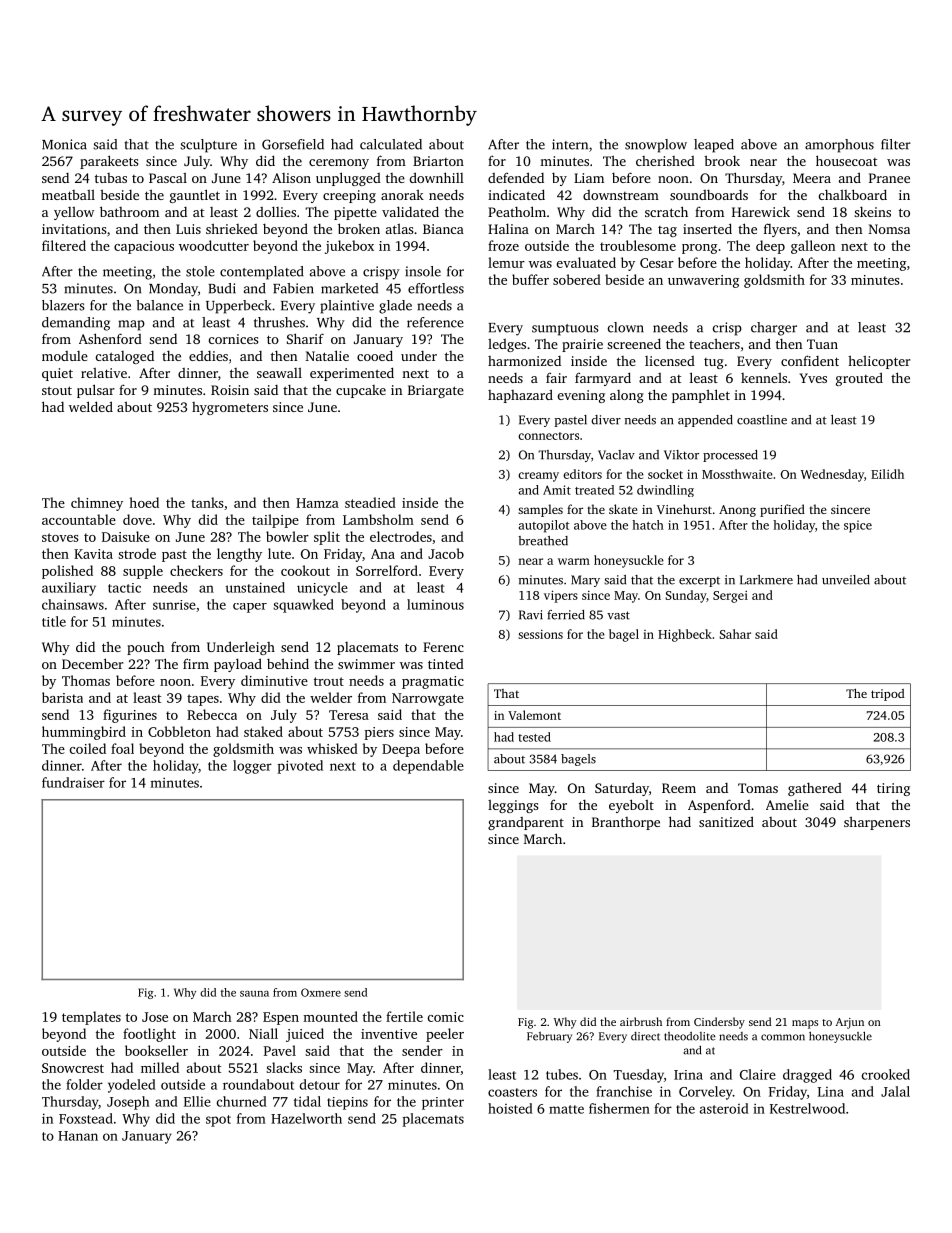 This page has width=952, height=1233. What do you see at coordinates (534, 737) in the page?
I see `tested` at bounding box center [534, 737].
